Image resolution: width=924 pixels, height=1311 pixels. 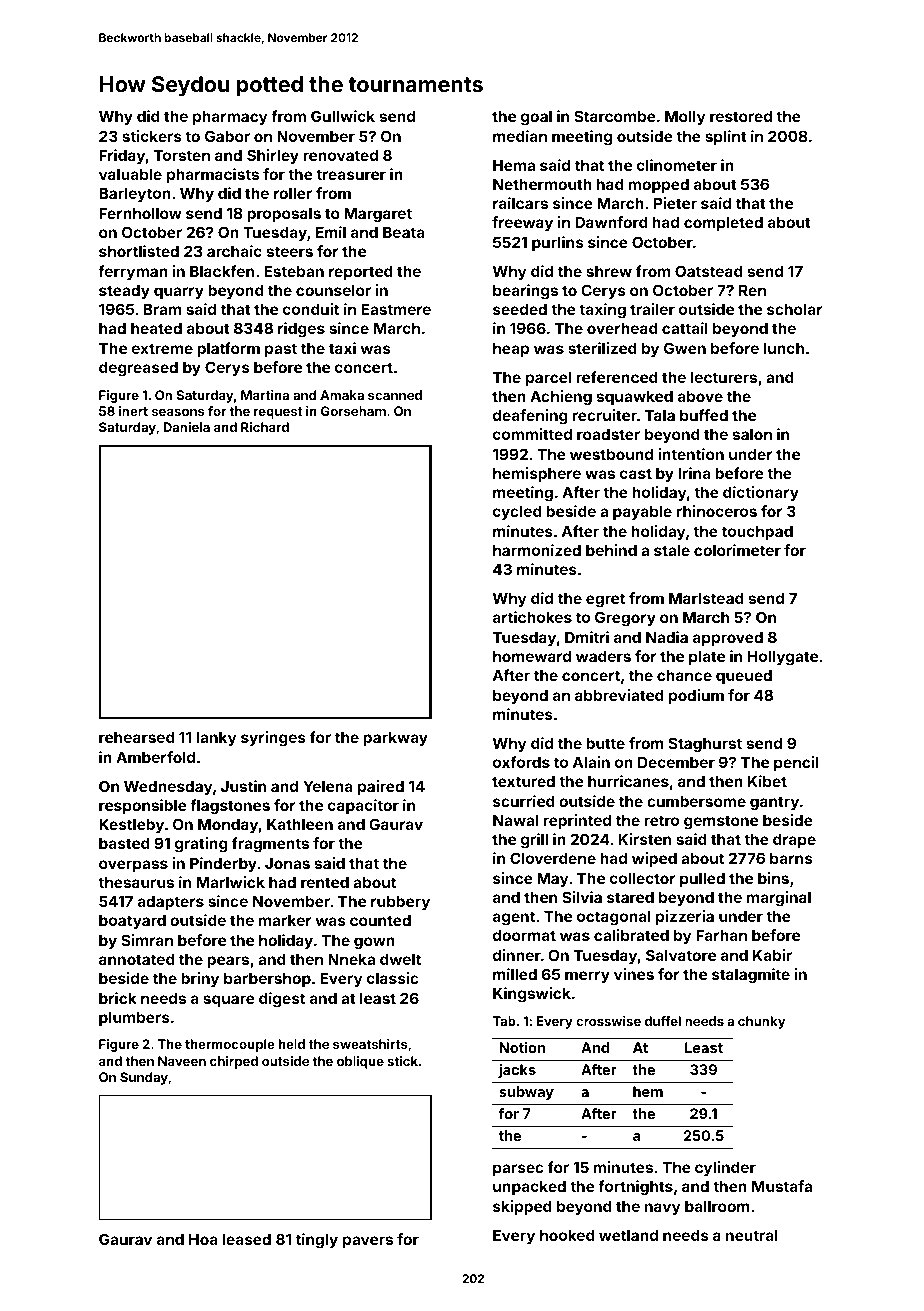 What do you see at coordinates (395, 395) in the document?
I see `scanned` at bounding box center [395, 395].
